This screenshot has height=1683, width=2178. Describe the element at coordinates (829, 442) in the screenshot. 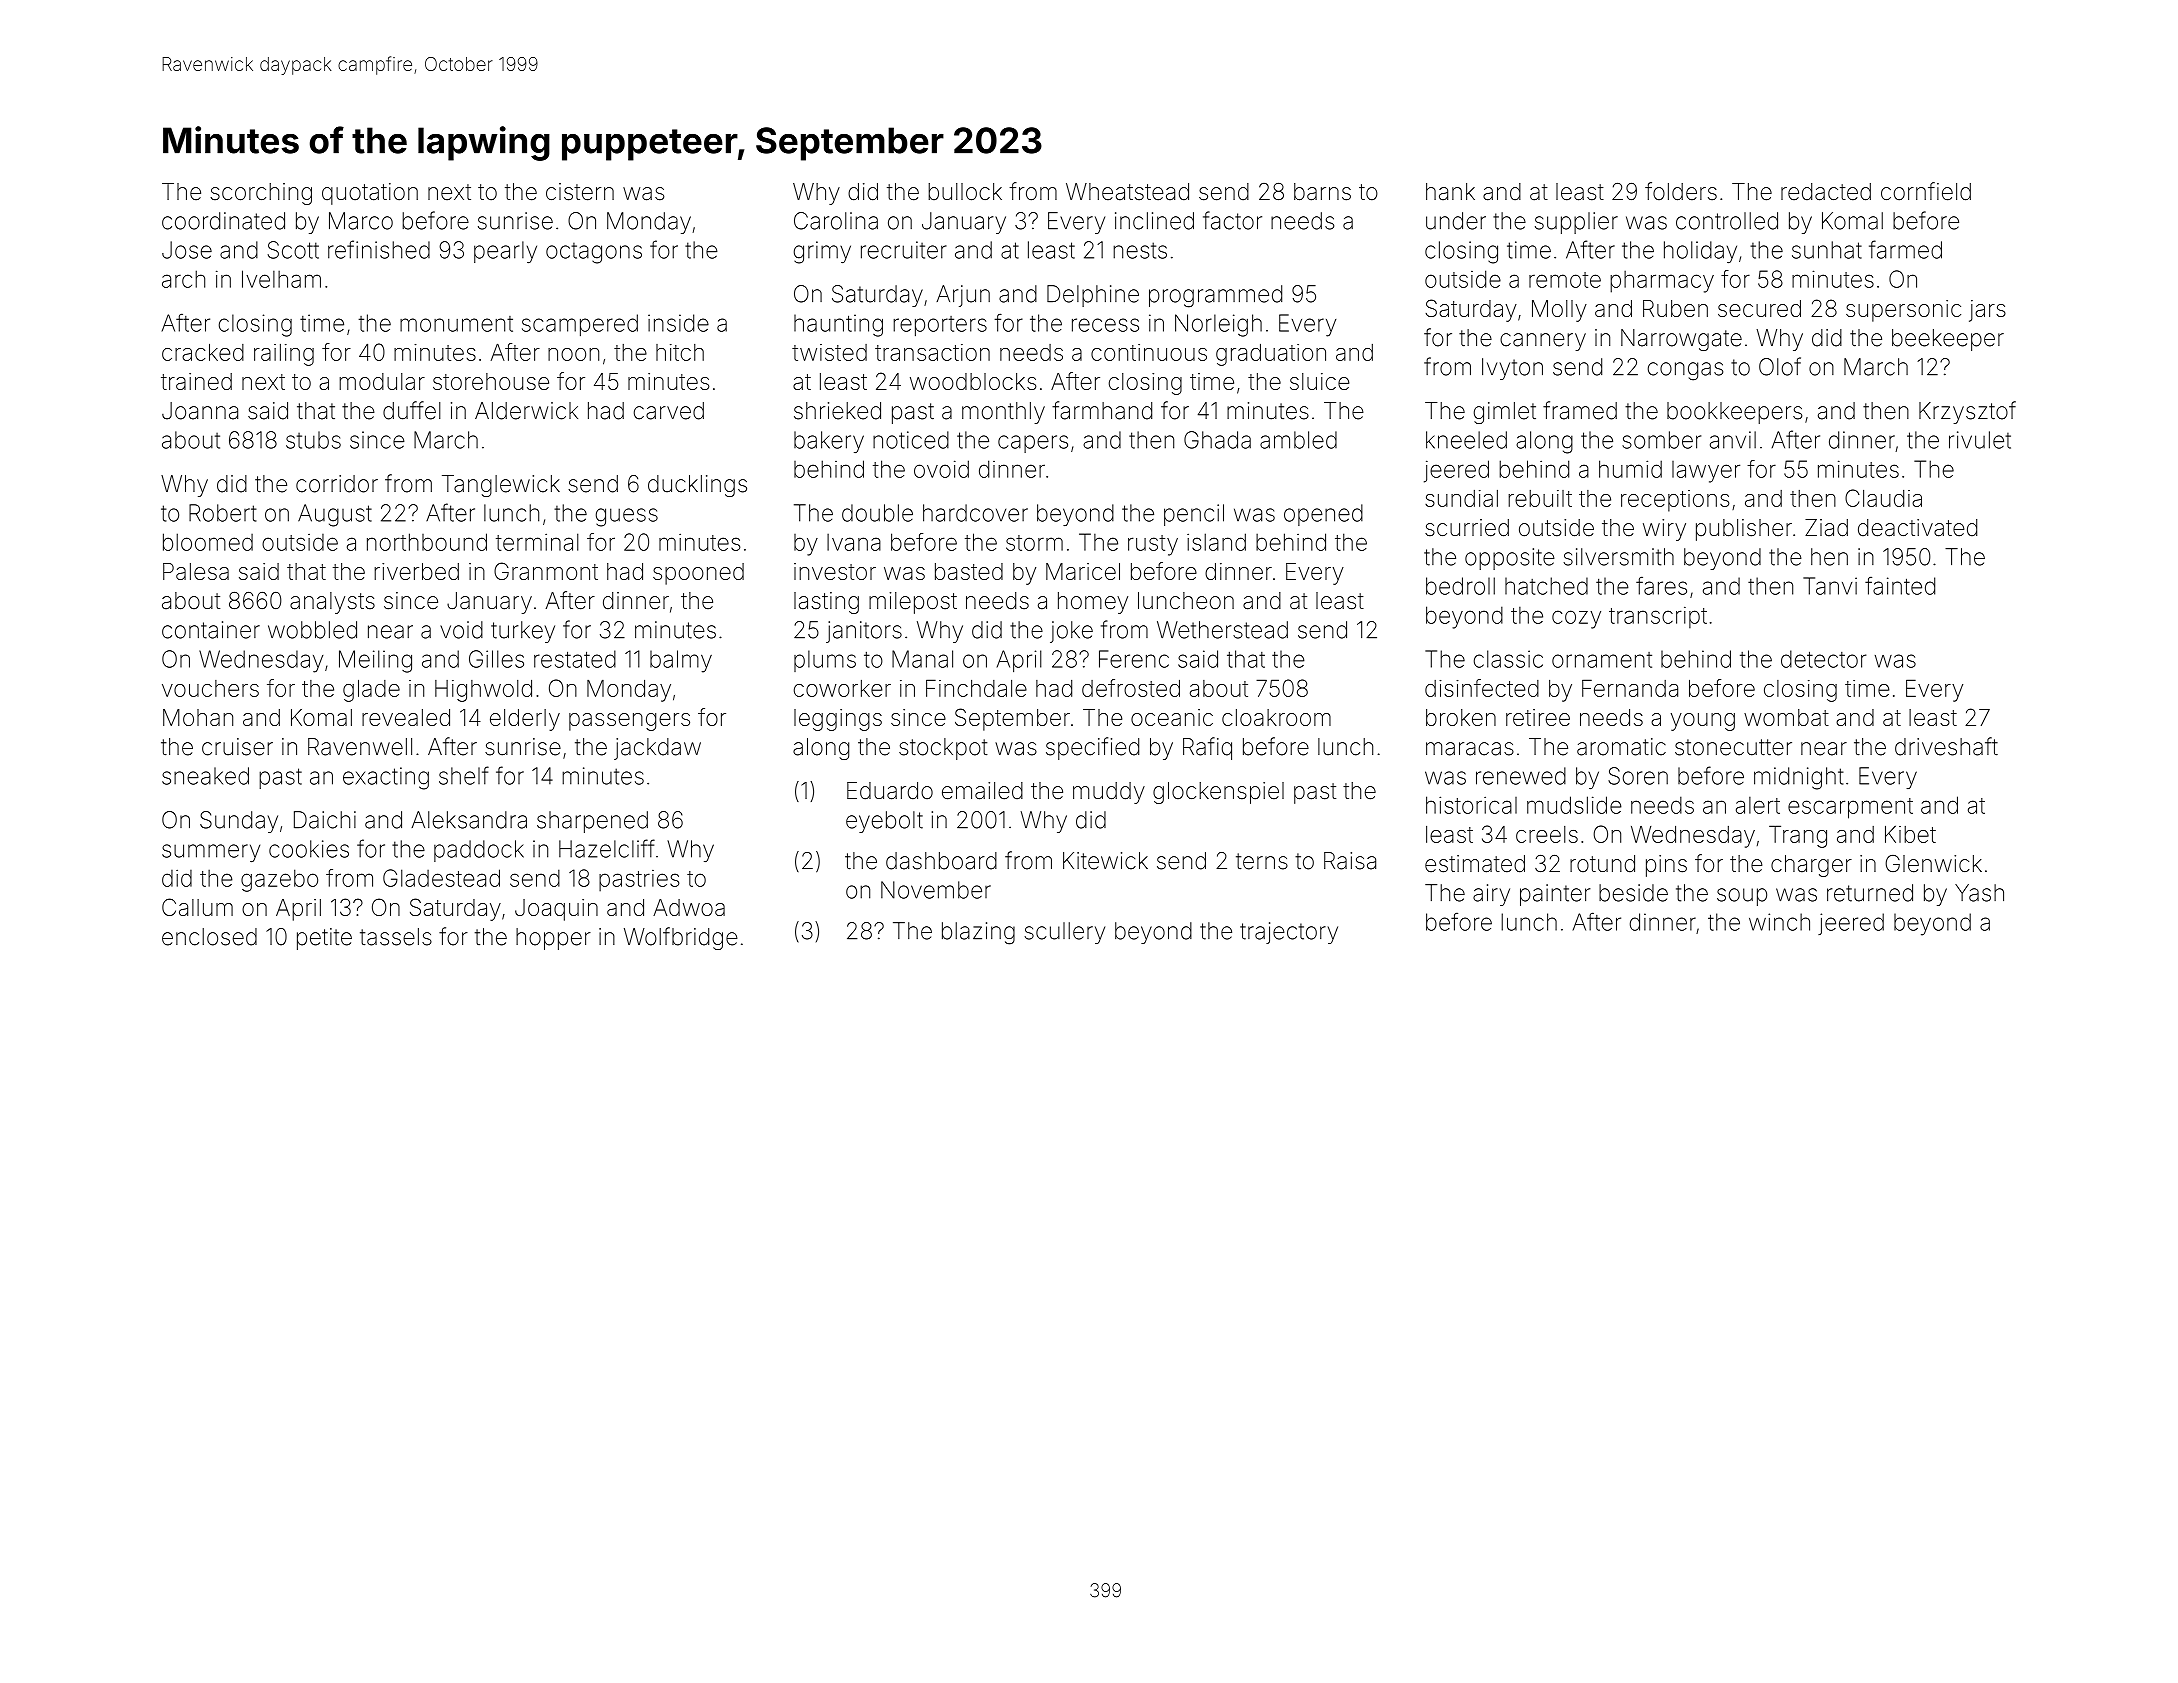

I see `bakery` at that location.
